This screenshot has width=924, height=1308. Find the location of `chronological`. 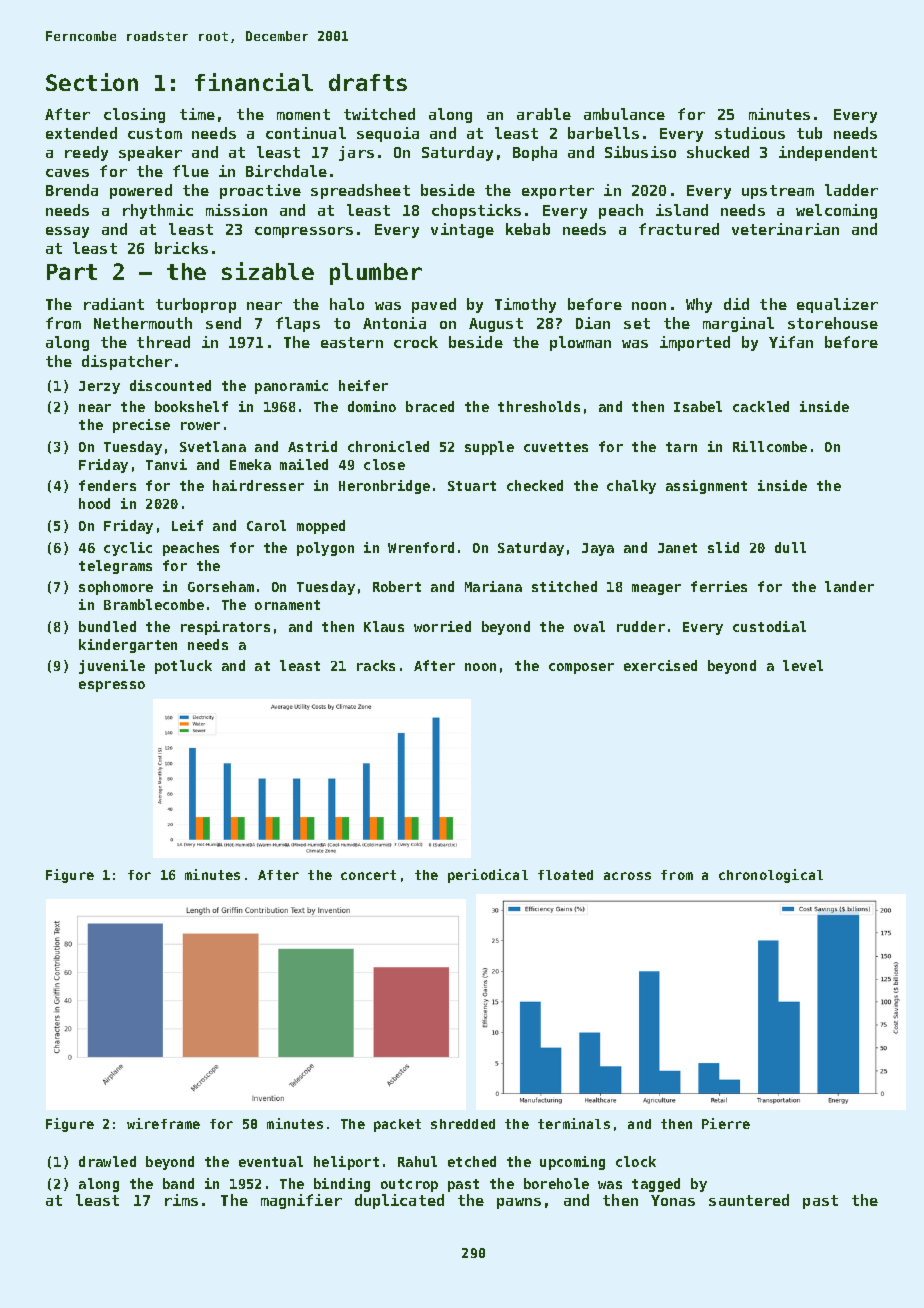

chronological is located at coordinates (771, 876).
